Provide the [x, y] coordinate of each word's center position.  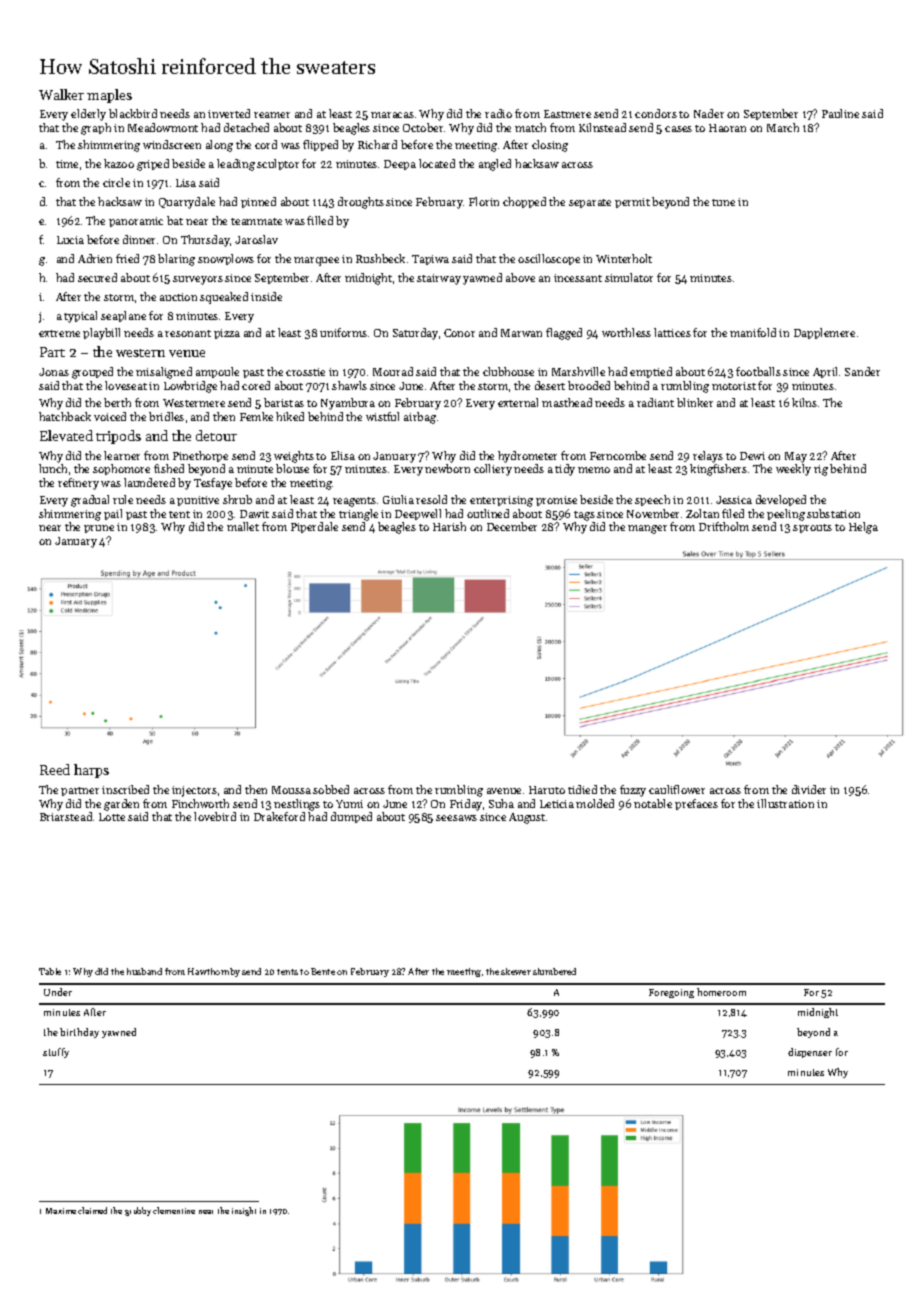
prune [99, 529]
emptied [651, 372]
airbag [420, 418]
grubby [138, 1211]
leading [236, 165]
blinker [695, 402]
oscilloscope [549, 259]
